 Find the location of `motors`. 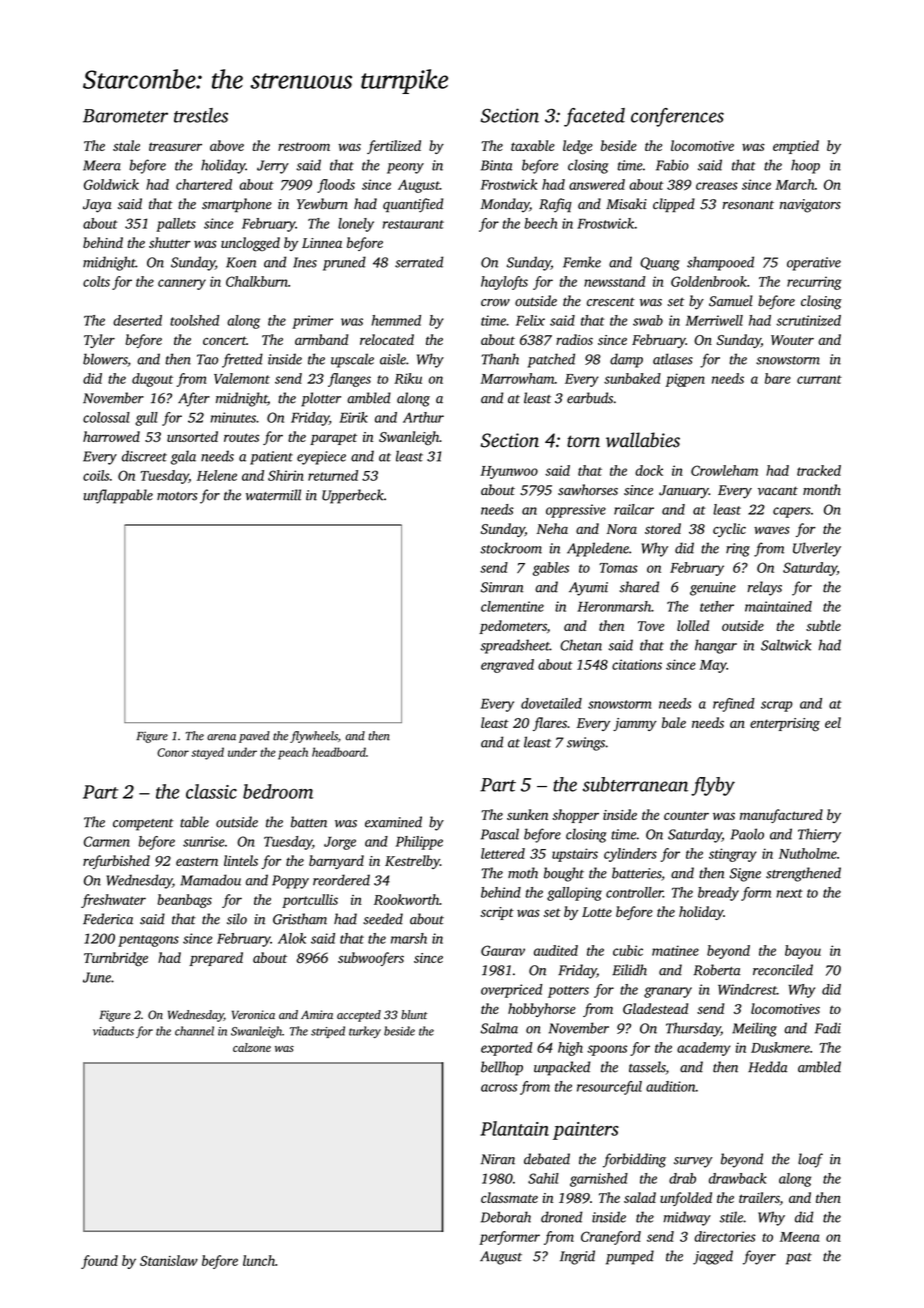

motors is located at coordinates (177, 496).
